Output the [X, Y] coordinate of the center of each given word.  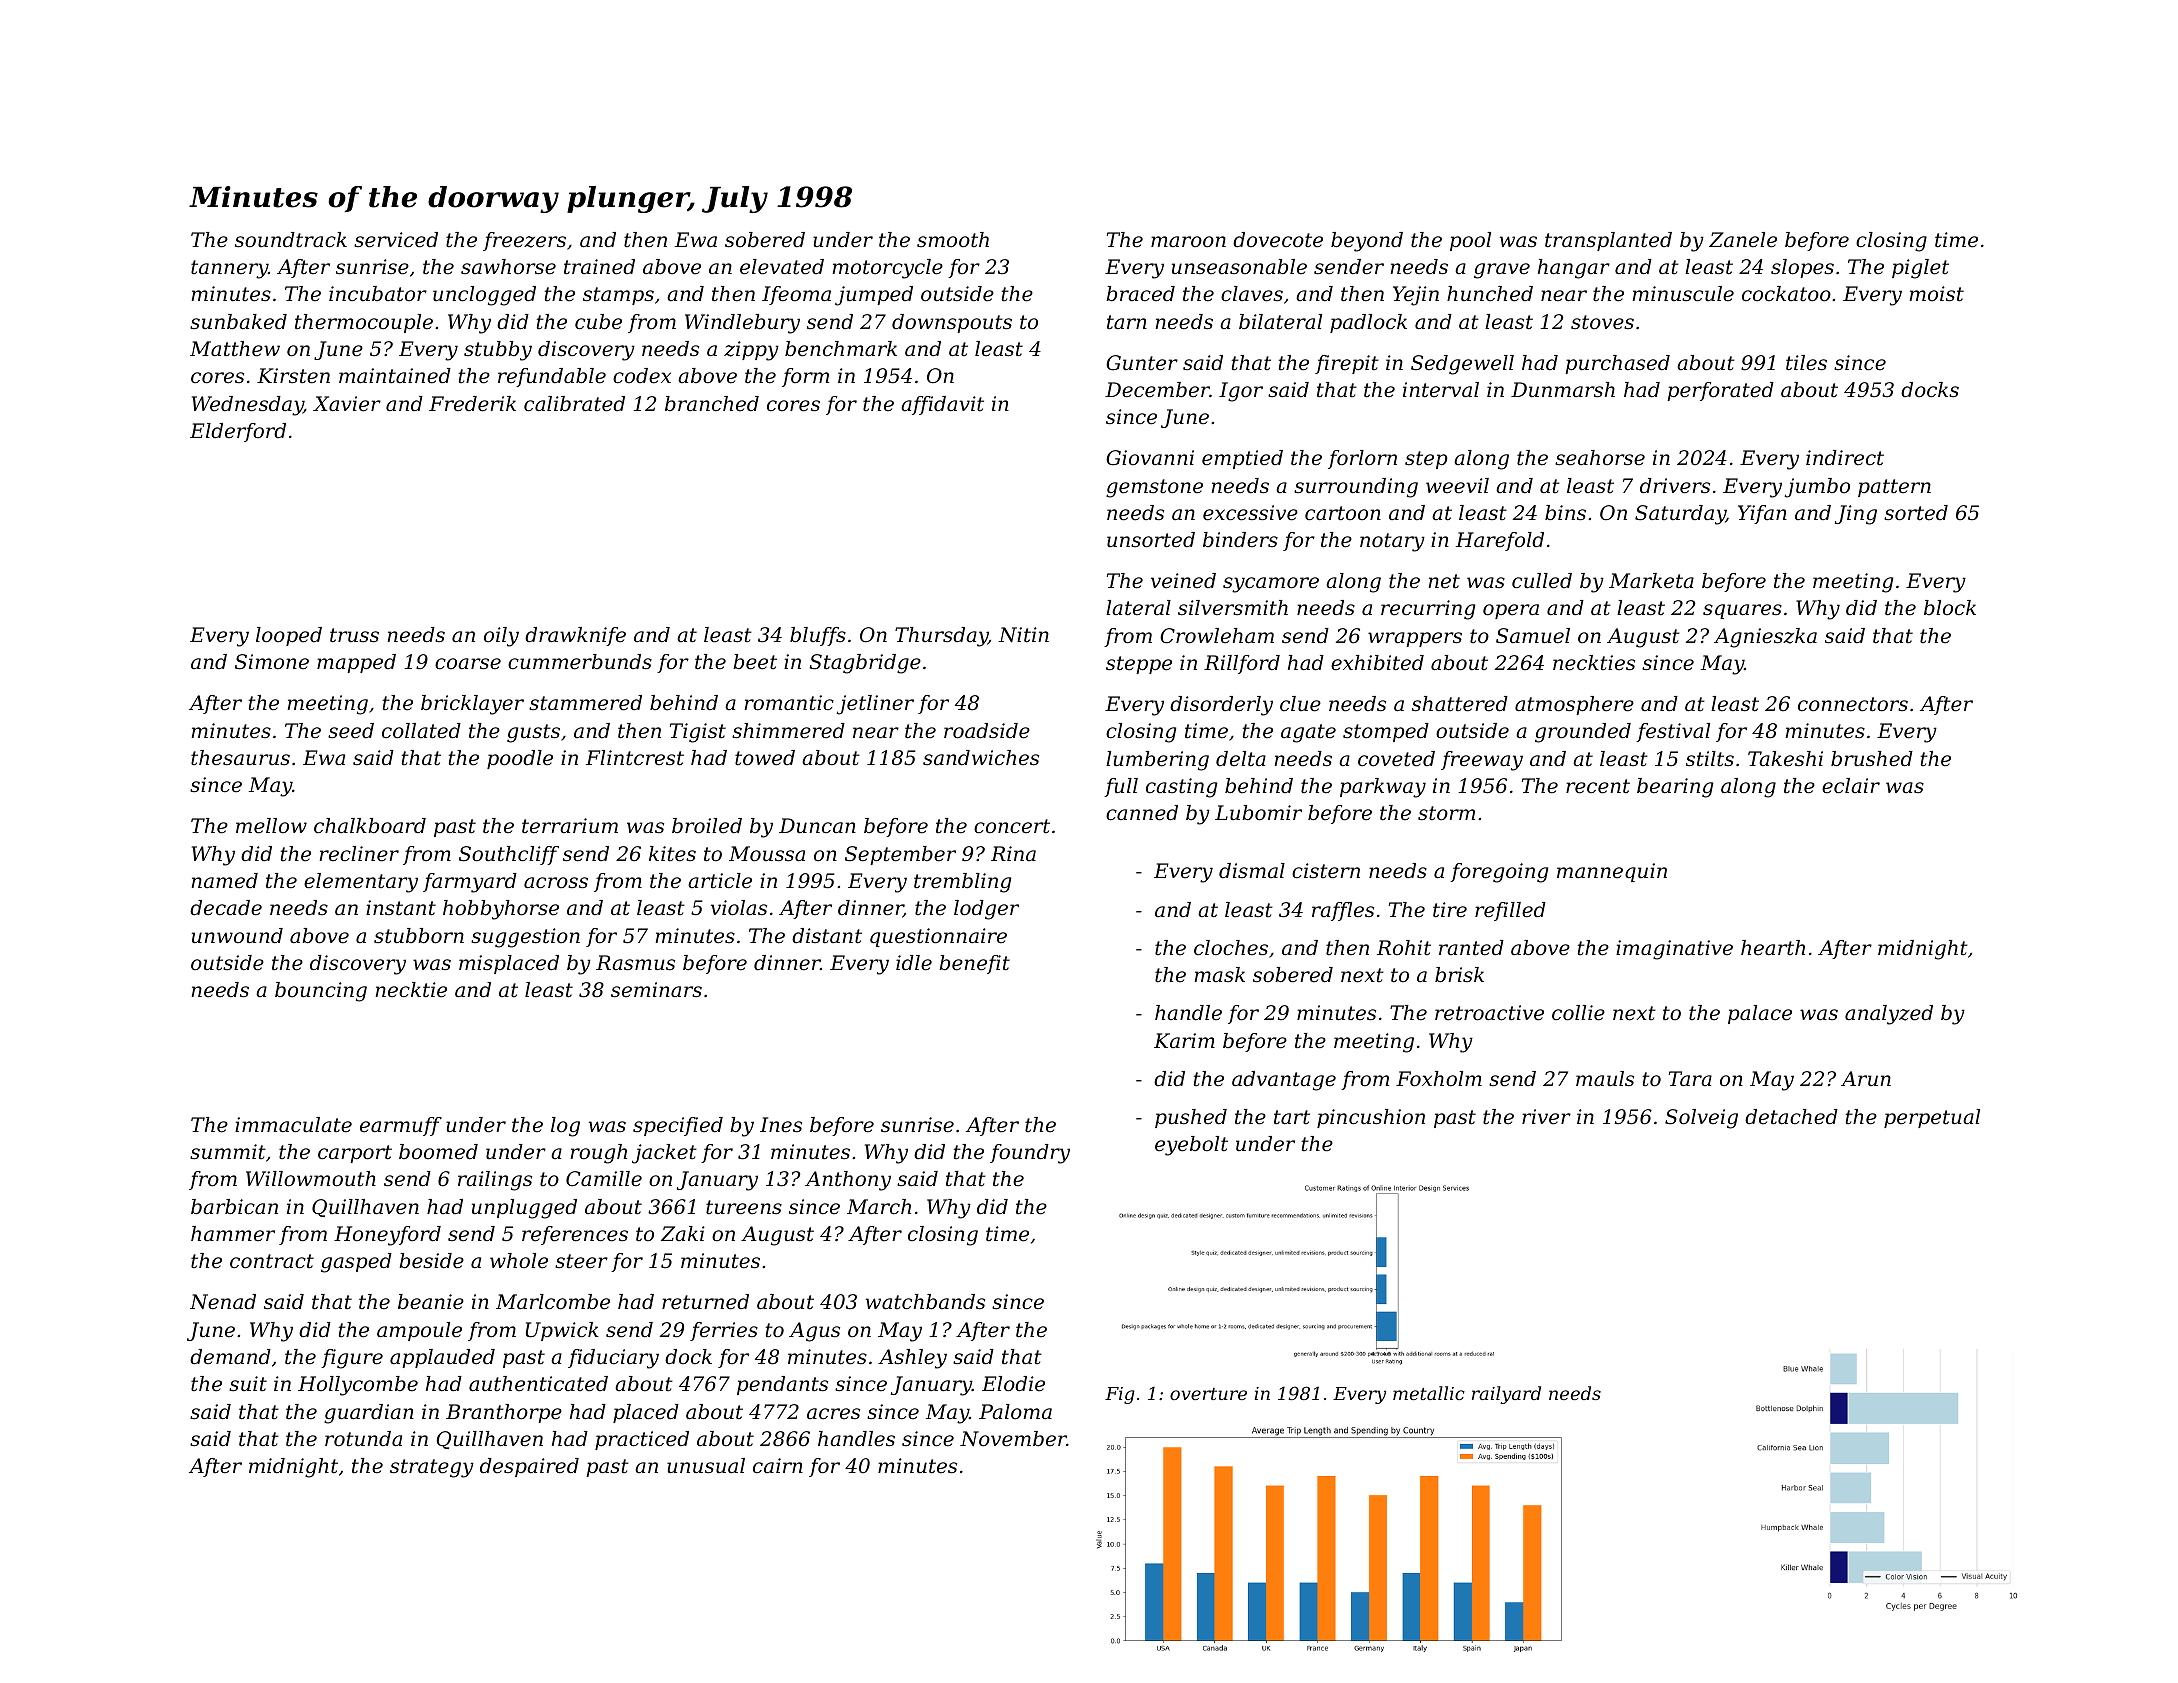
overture [1208, 1394]
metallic [1429, 1393]
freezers [524, 241]
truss [354, 635]
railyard [1506, 1395]
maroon [1188, 242]
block [1950, 607]
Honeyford [387, 1236]
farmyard [470, 883]
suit [248, 1384]
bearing [1675, 788]
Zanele [1743, 240]
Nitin [1023, 635]
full [1121, 787]
